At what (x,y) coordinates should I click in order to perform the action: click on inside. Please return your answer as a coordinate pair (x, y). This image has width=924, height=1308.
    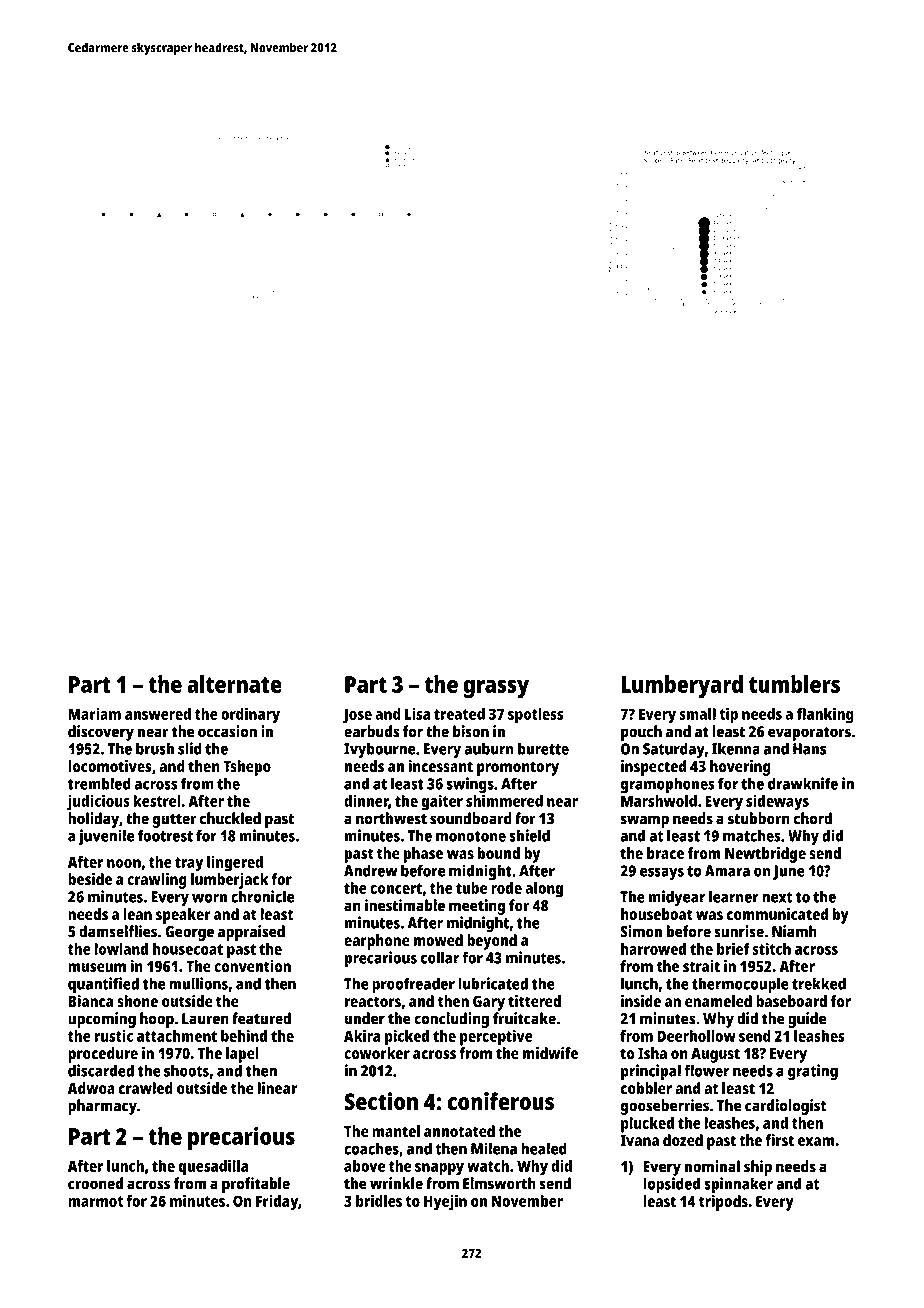
    Looking at the image, I should click on (641, 1001).
